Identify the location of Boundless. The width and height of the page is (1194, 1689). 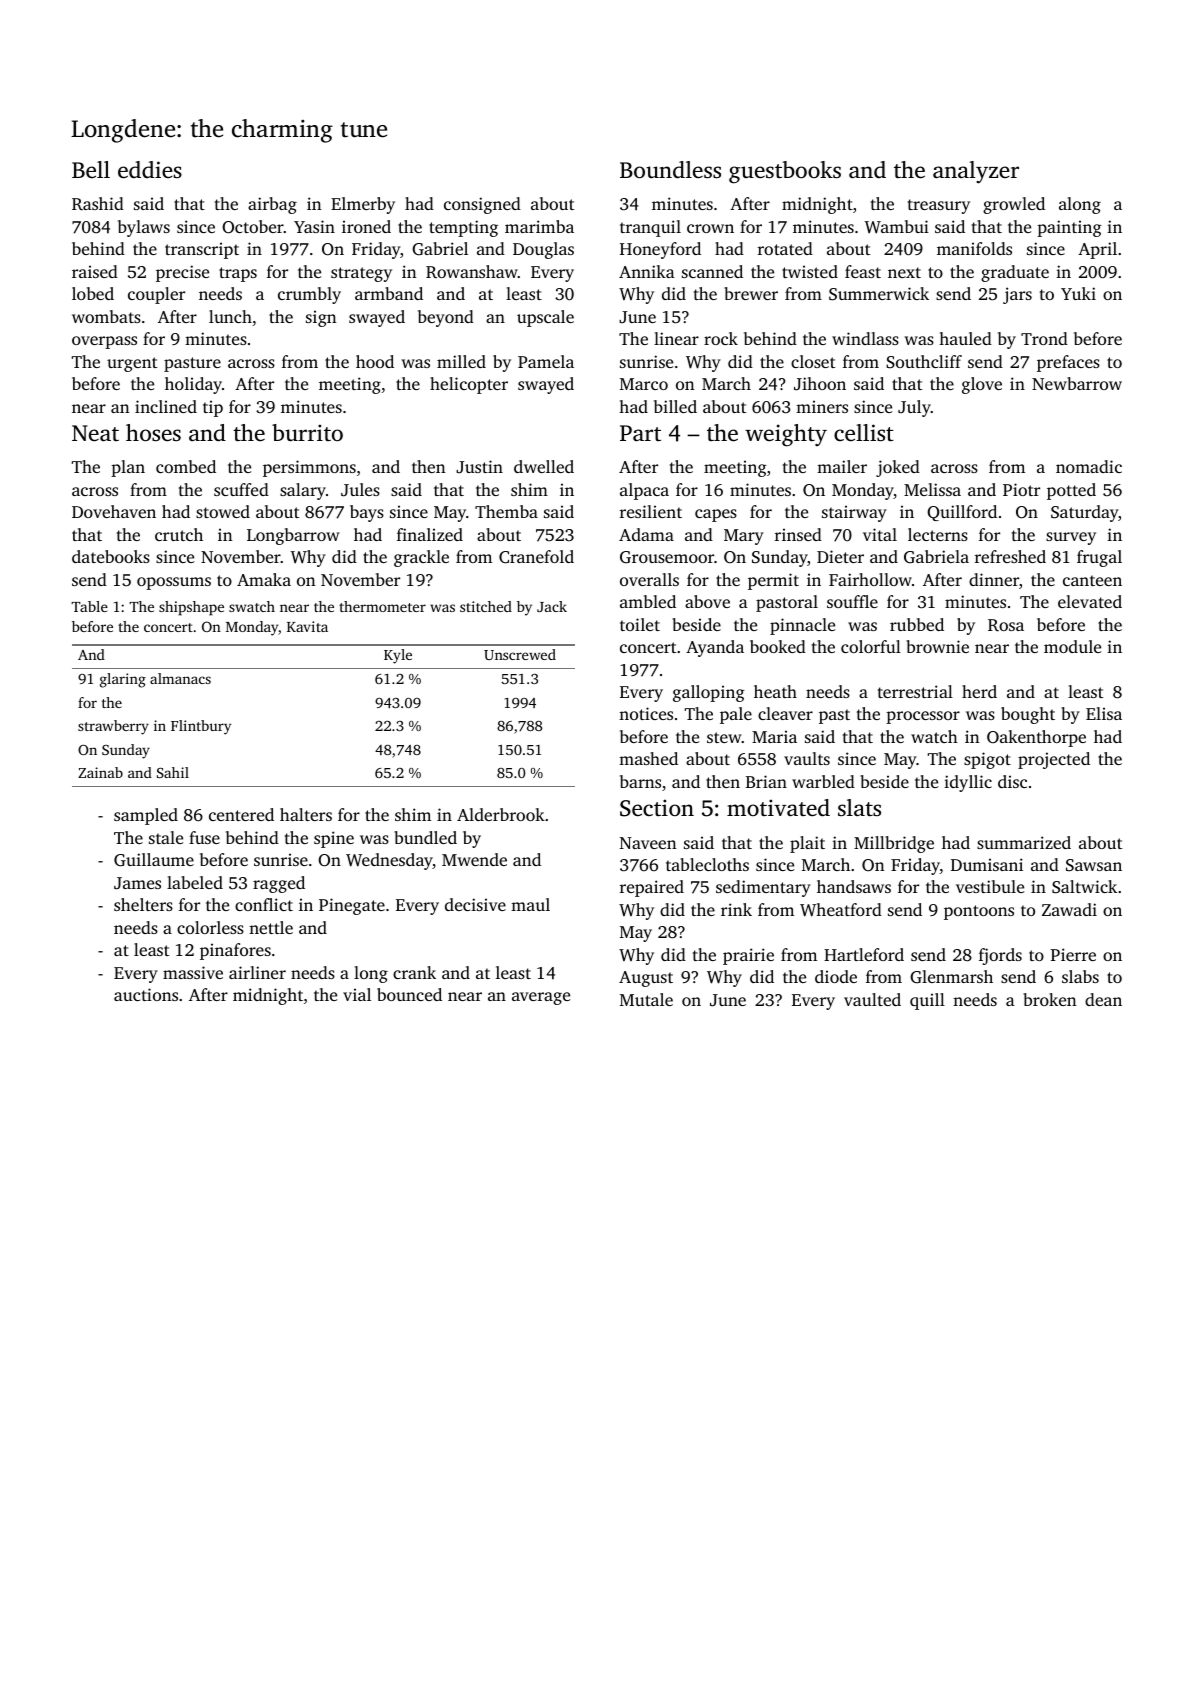
(670, 170).
